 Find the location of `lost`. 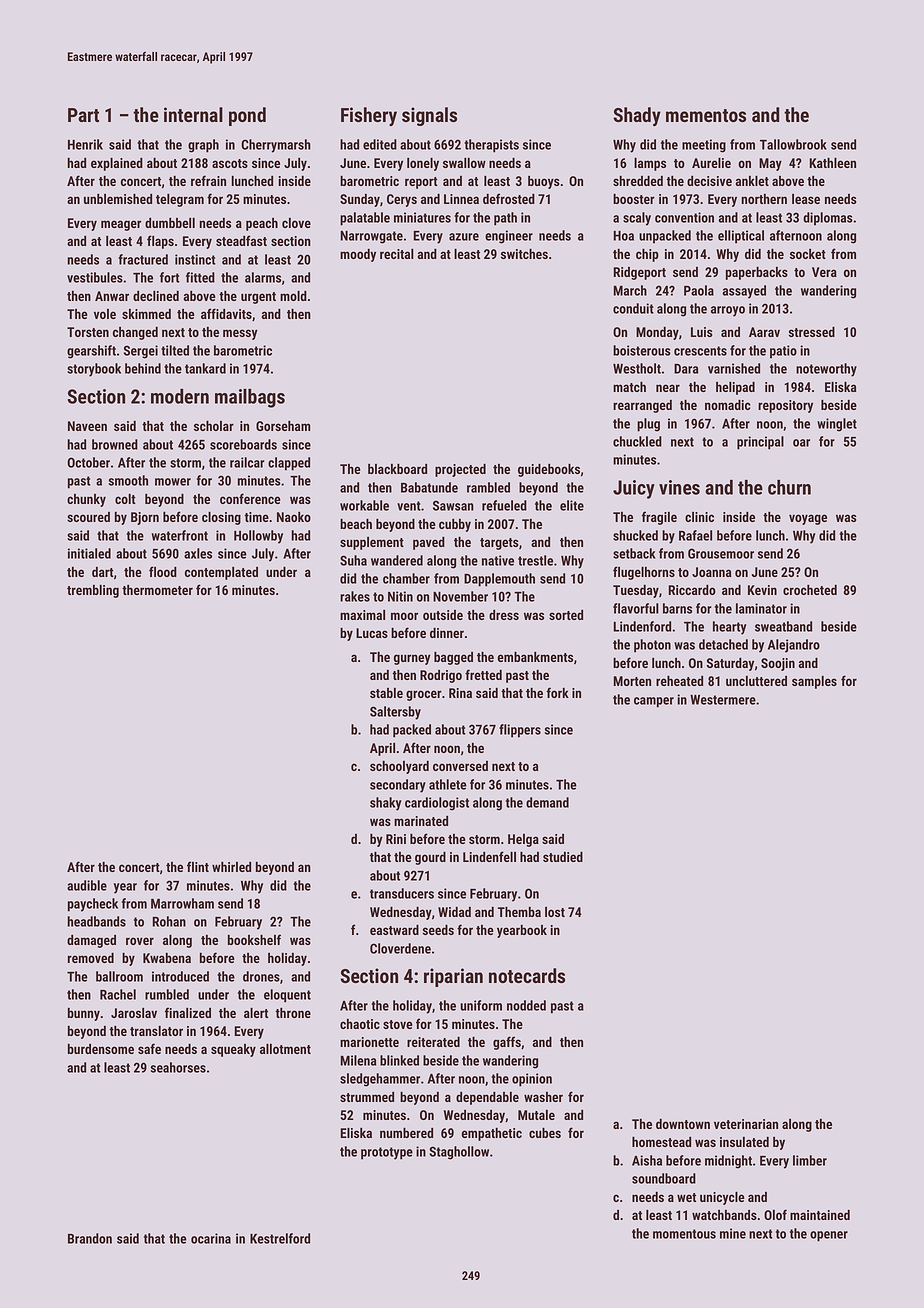

lost is located at coordinates (555, 912).
